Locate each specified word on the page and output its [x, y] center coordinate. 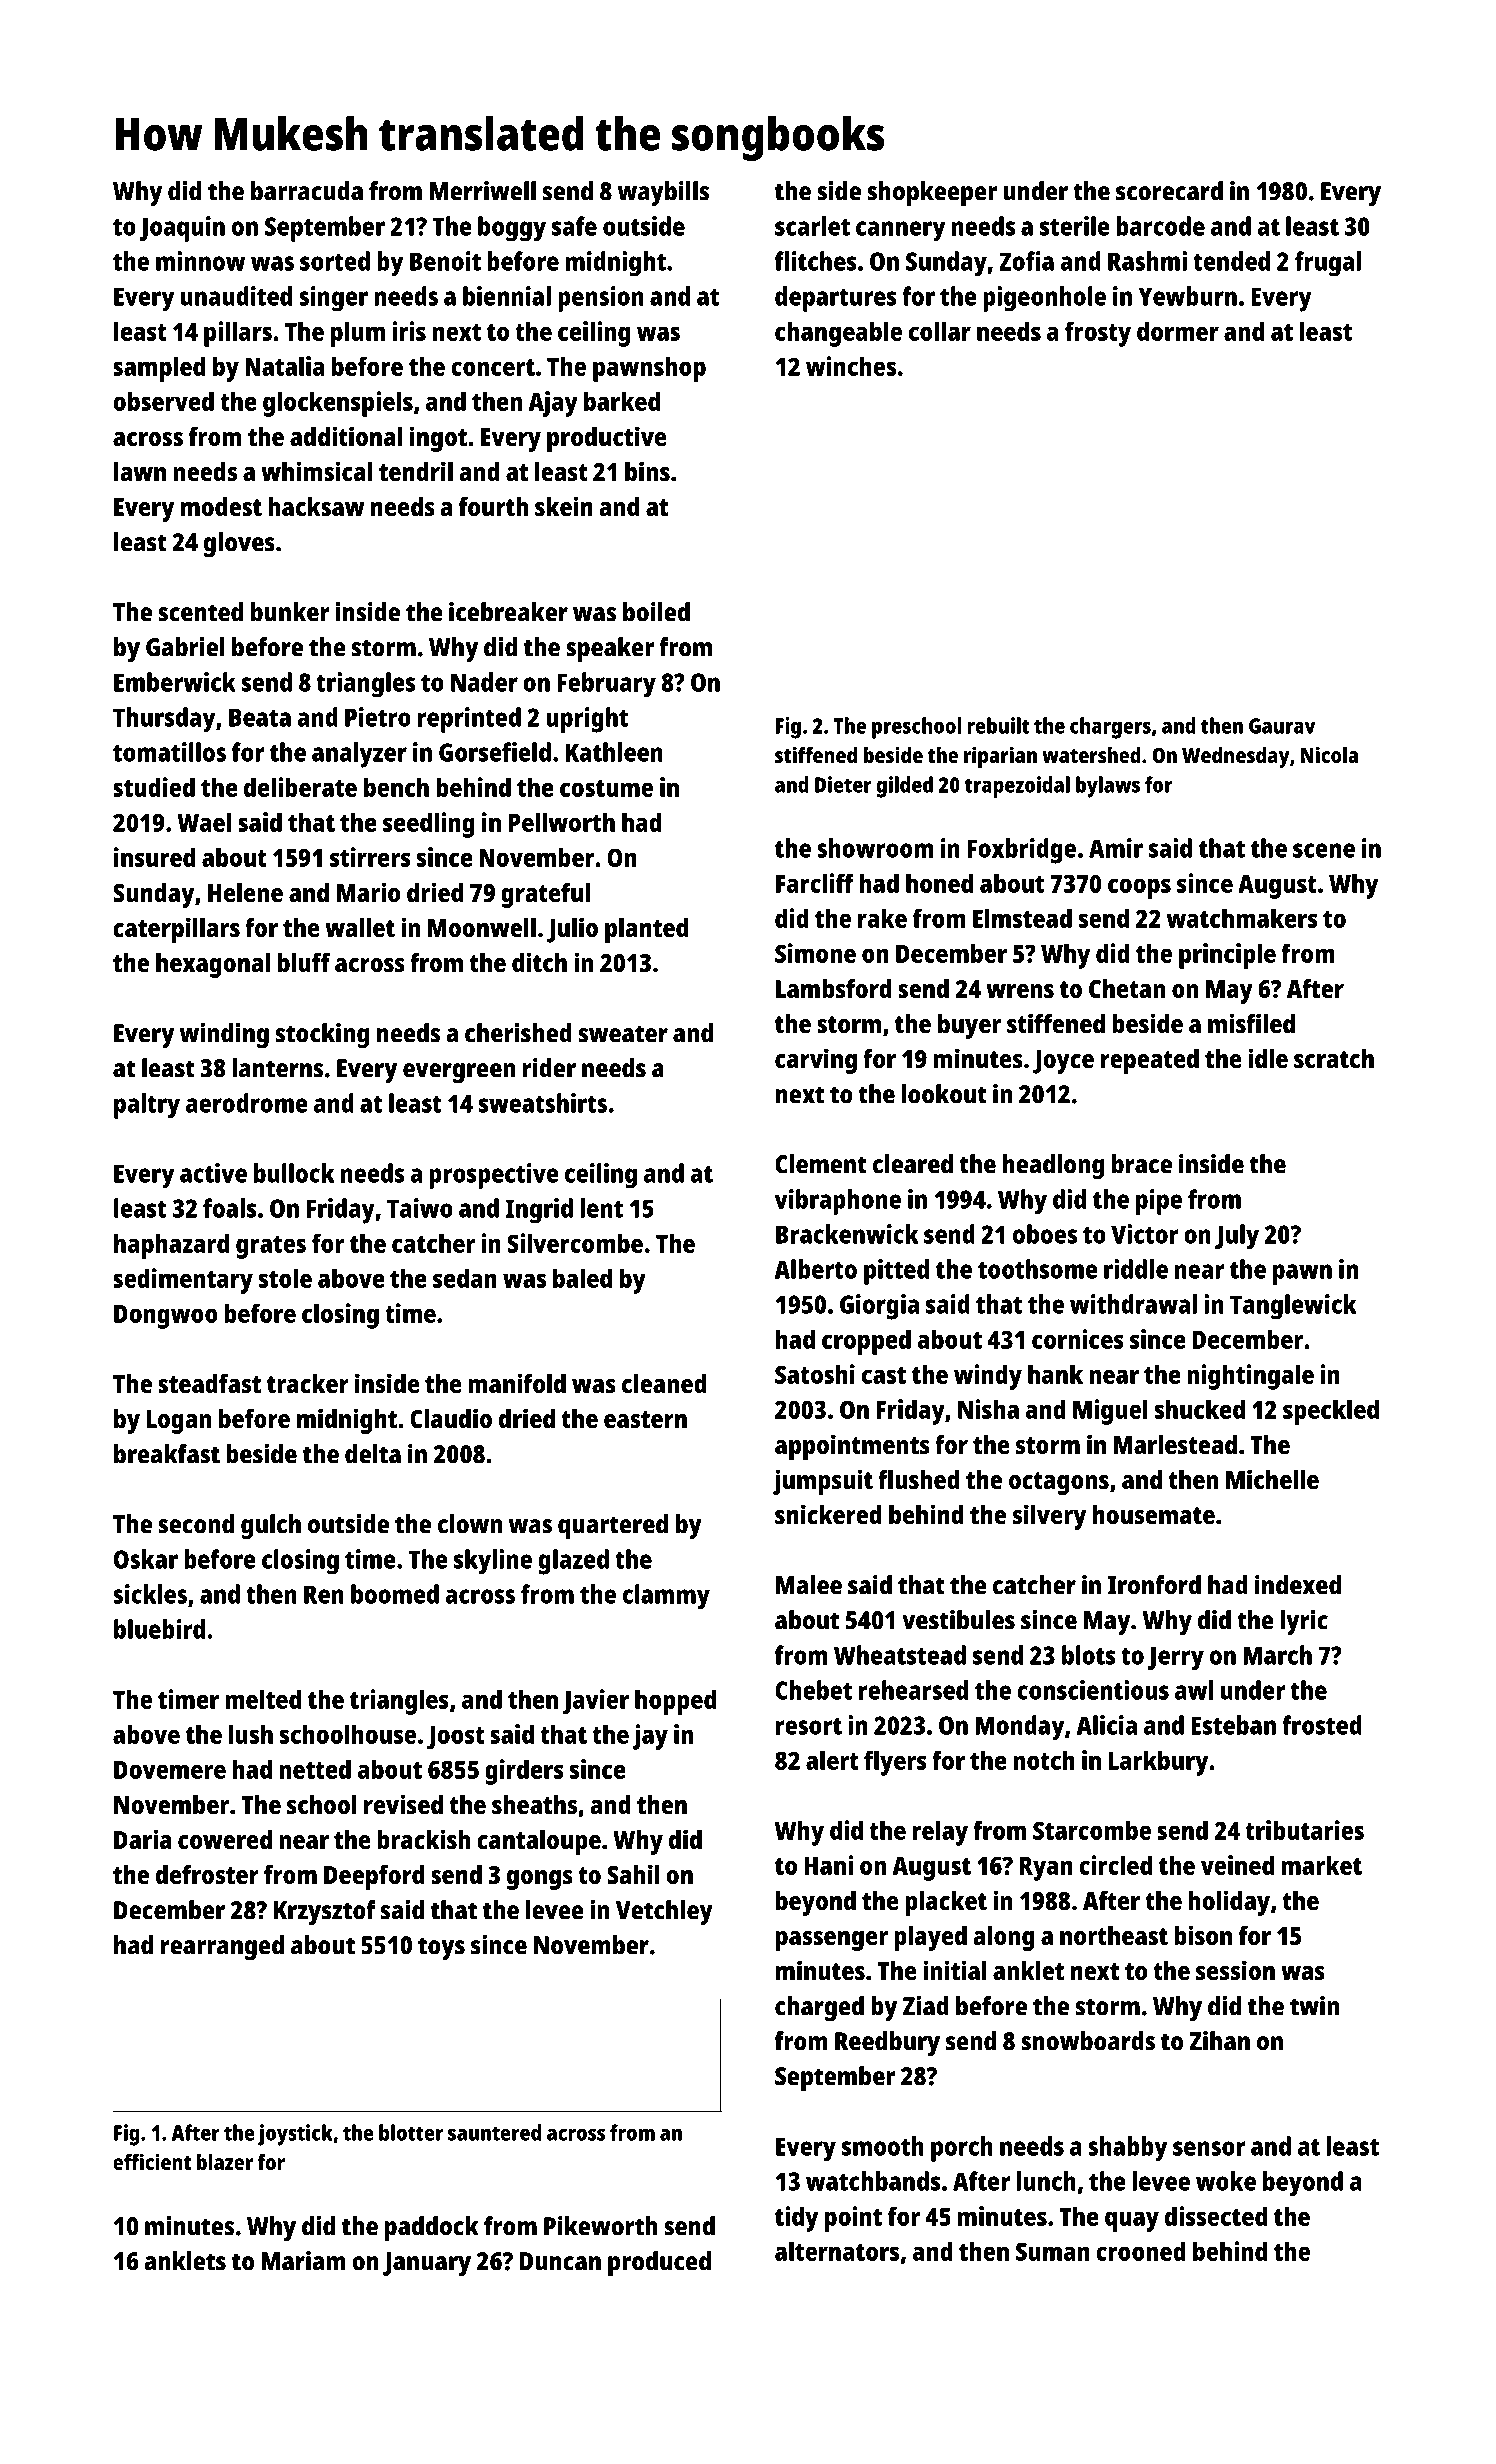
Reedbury [887, 2043]
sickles [150, 1594]
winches [851, 366]
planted [646, 930]
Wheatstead [900, 1655]
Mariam [303, 2261]
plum [358, 334]
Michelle [1272, 1479]
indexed [1298, 1585]
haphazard [171, 1246]
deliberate [300, 787]
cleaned [664, 1383]
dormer [1178, 331]
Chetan [1127, 988]
